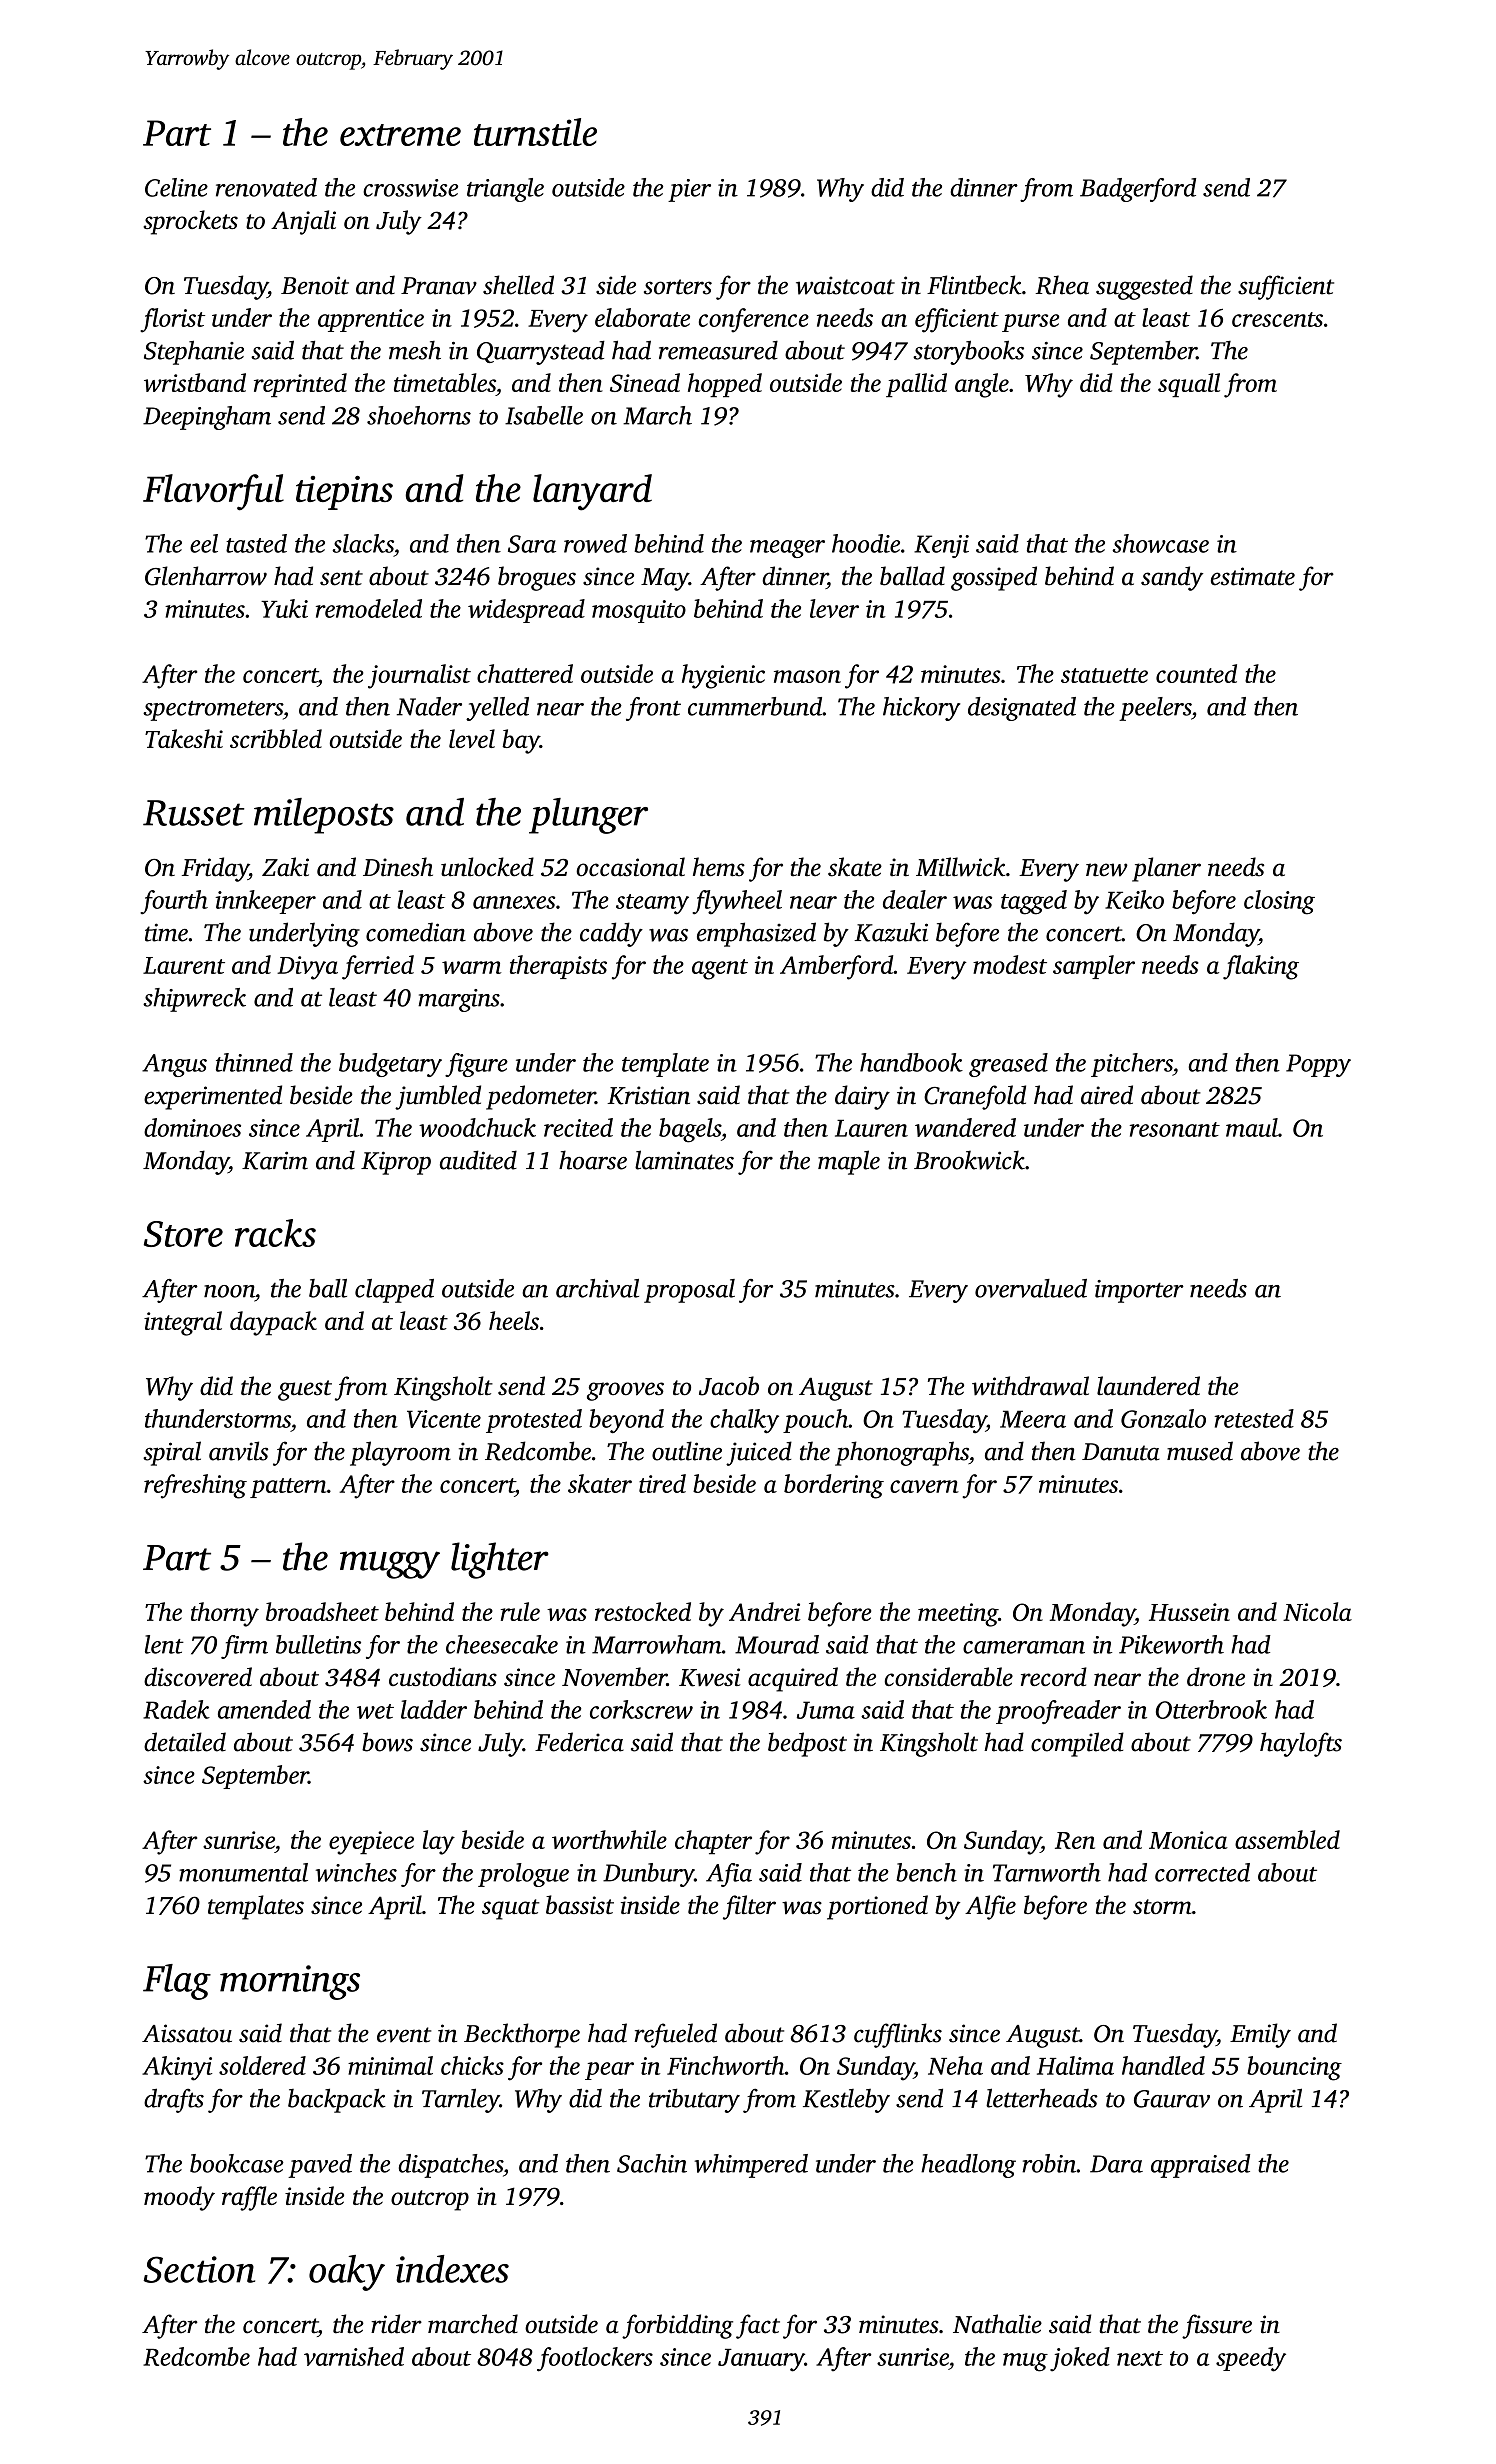 The width and height of the screenshot is (1496, 2464). What do you see at coordinates (1252, 1127) in the screenshot?
I see `maul` at bounding box center [1252, 1127].
